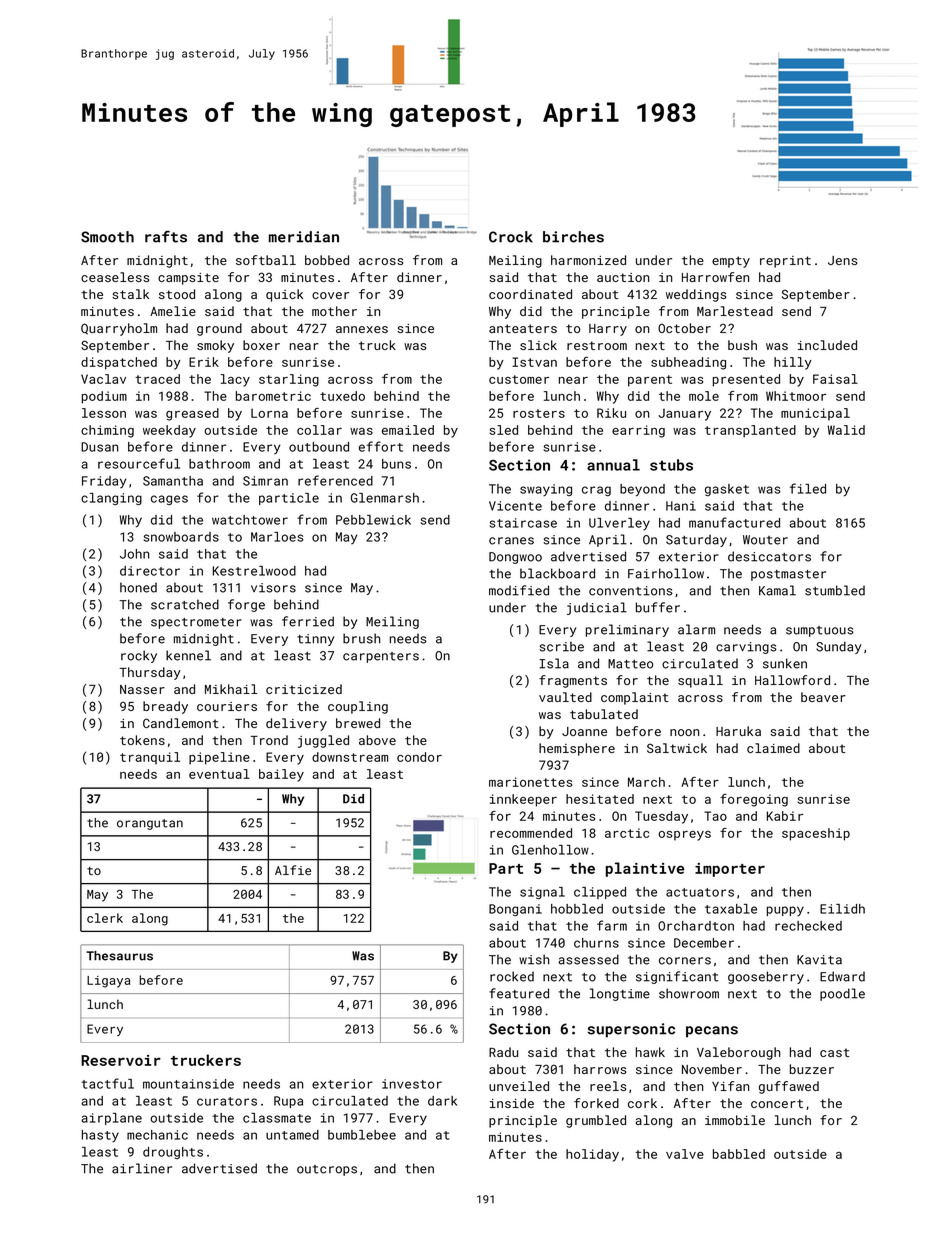 The image size is (952, 1233). Describe the element at coordinates (269, 413) in the page. I see `Lorna` at that location.
